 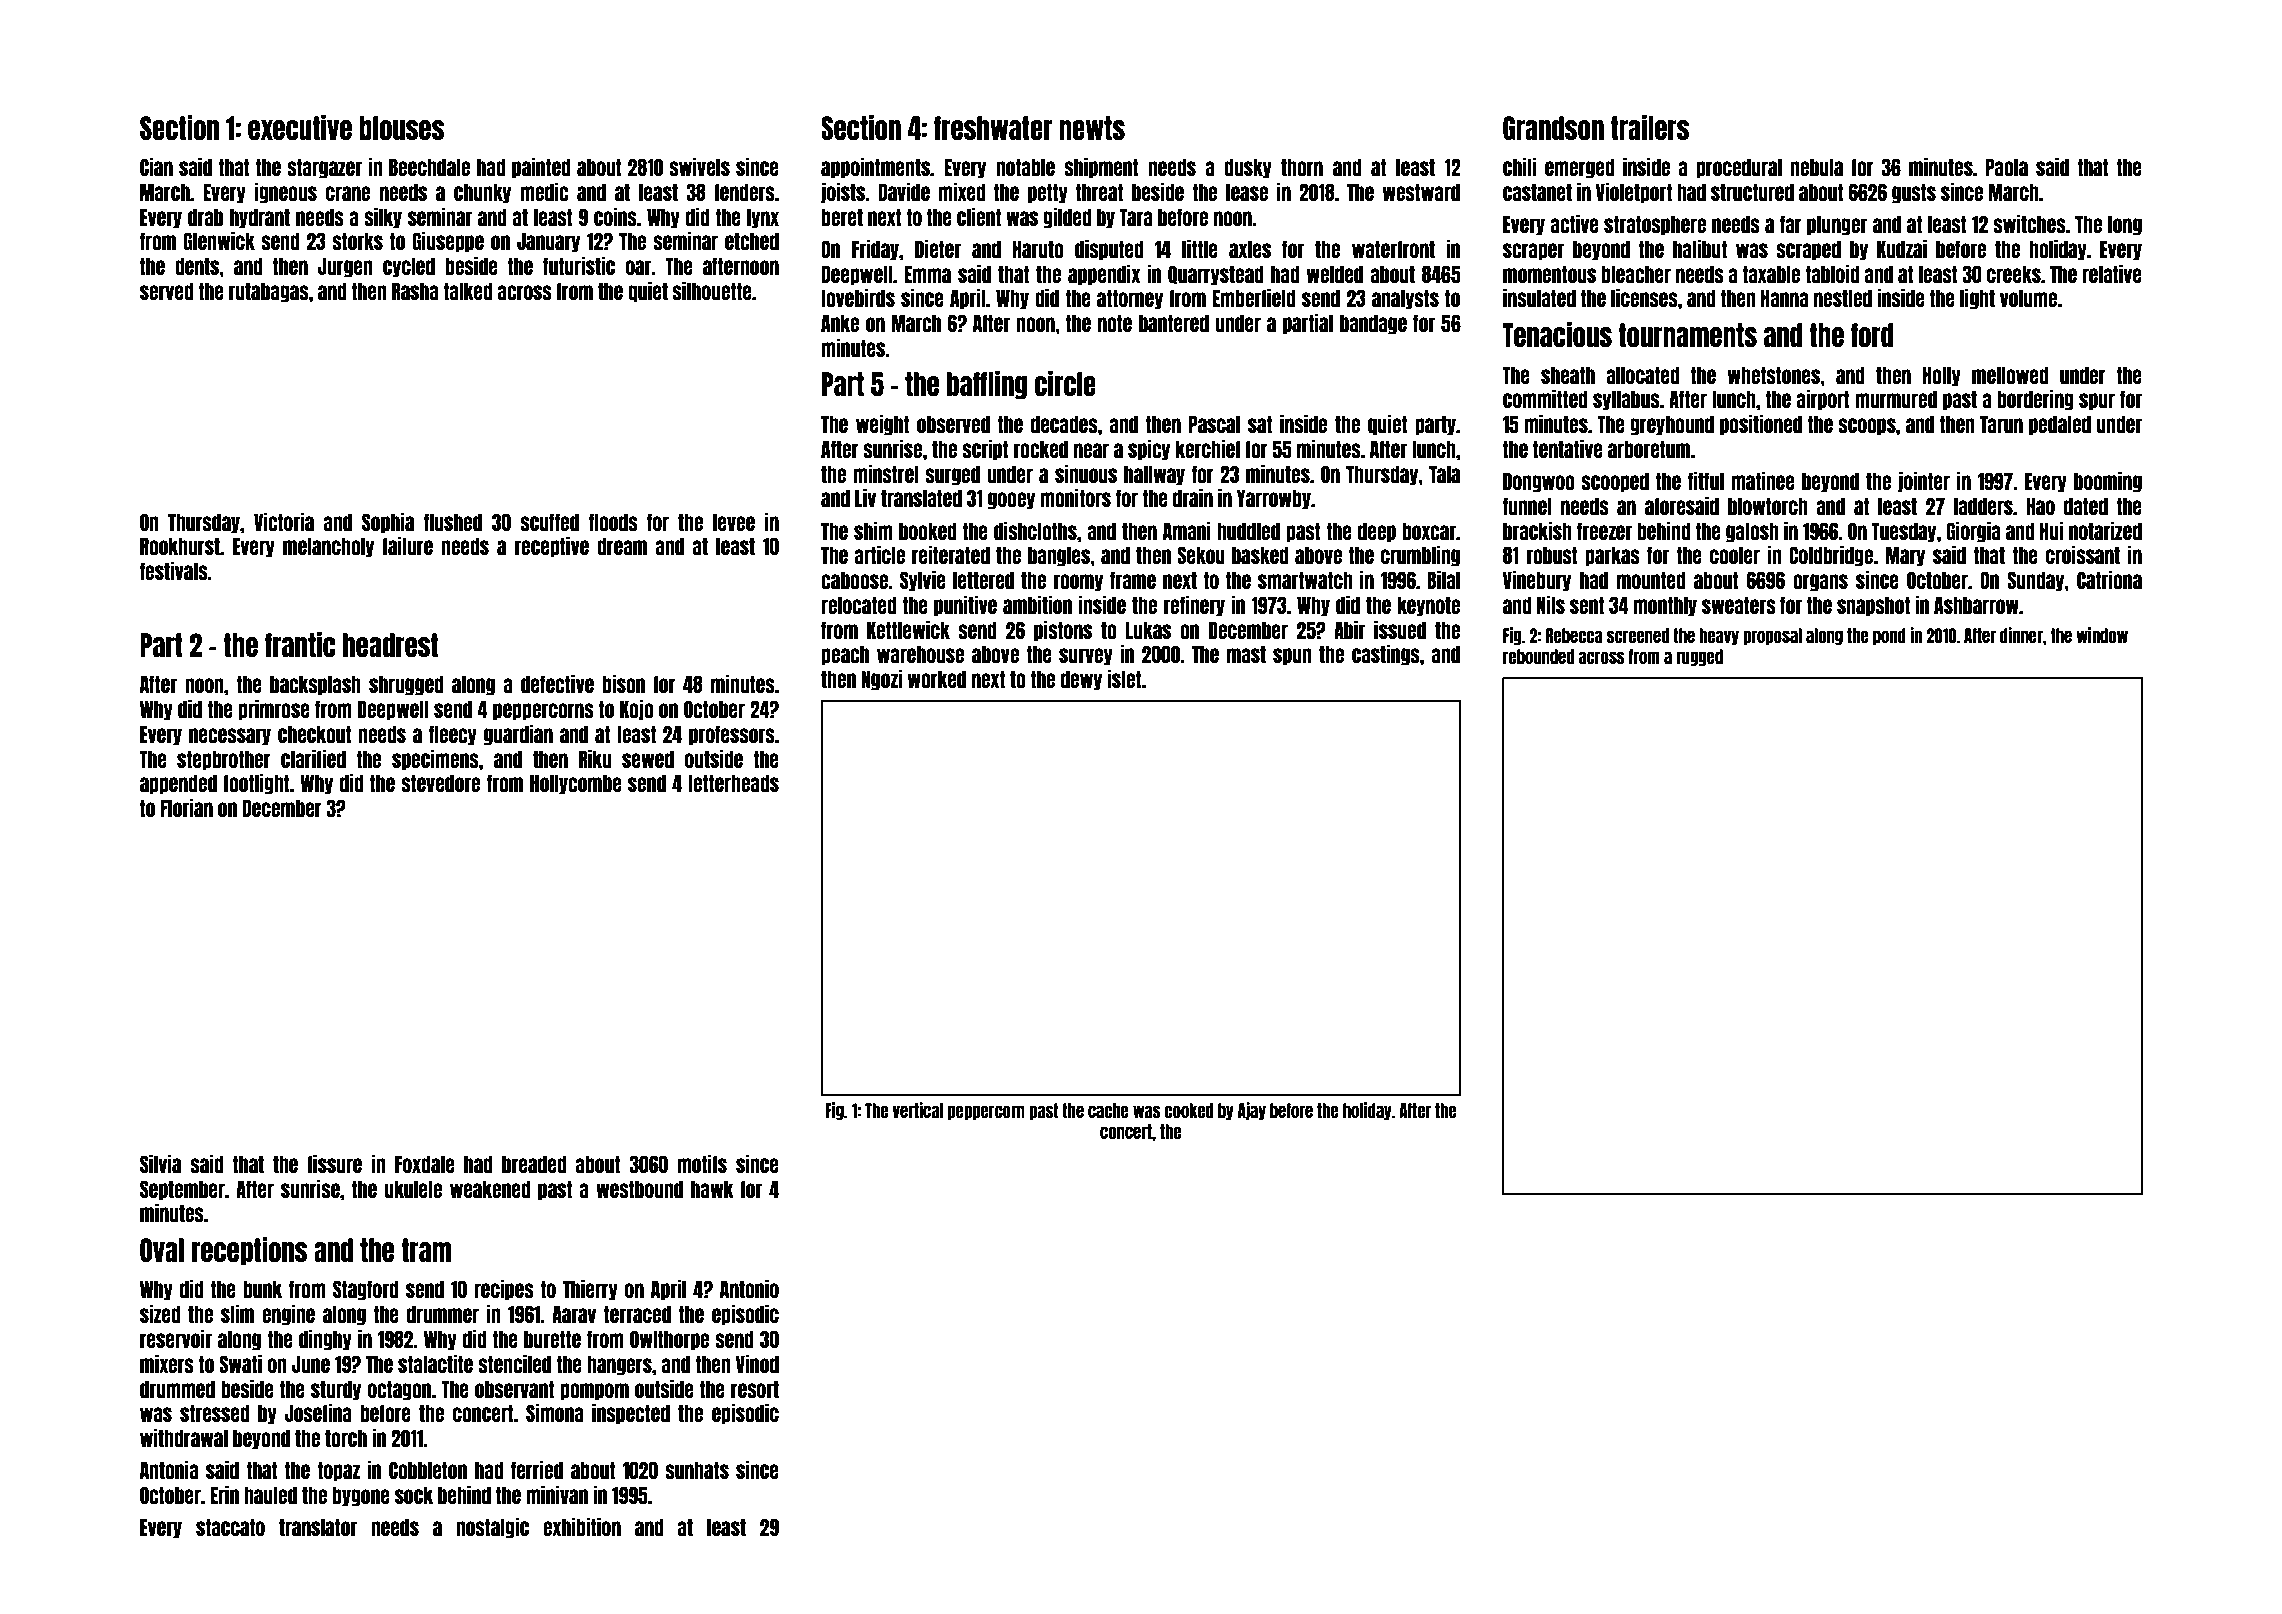 I want to click on cooked, so click(x=1188, y=1110).
